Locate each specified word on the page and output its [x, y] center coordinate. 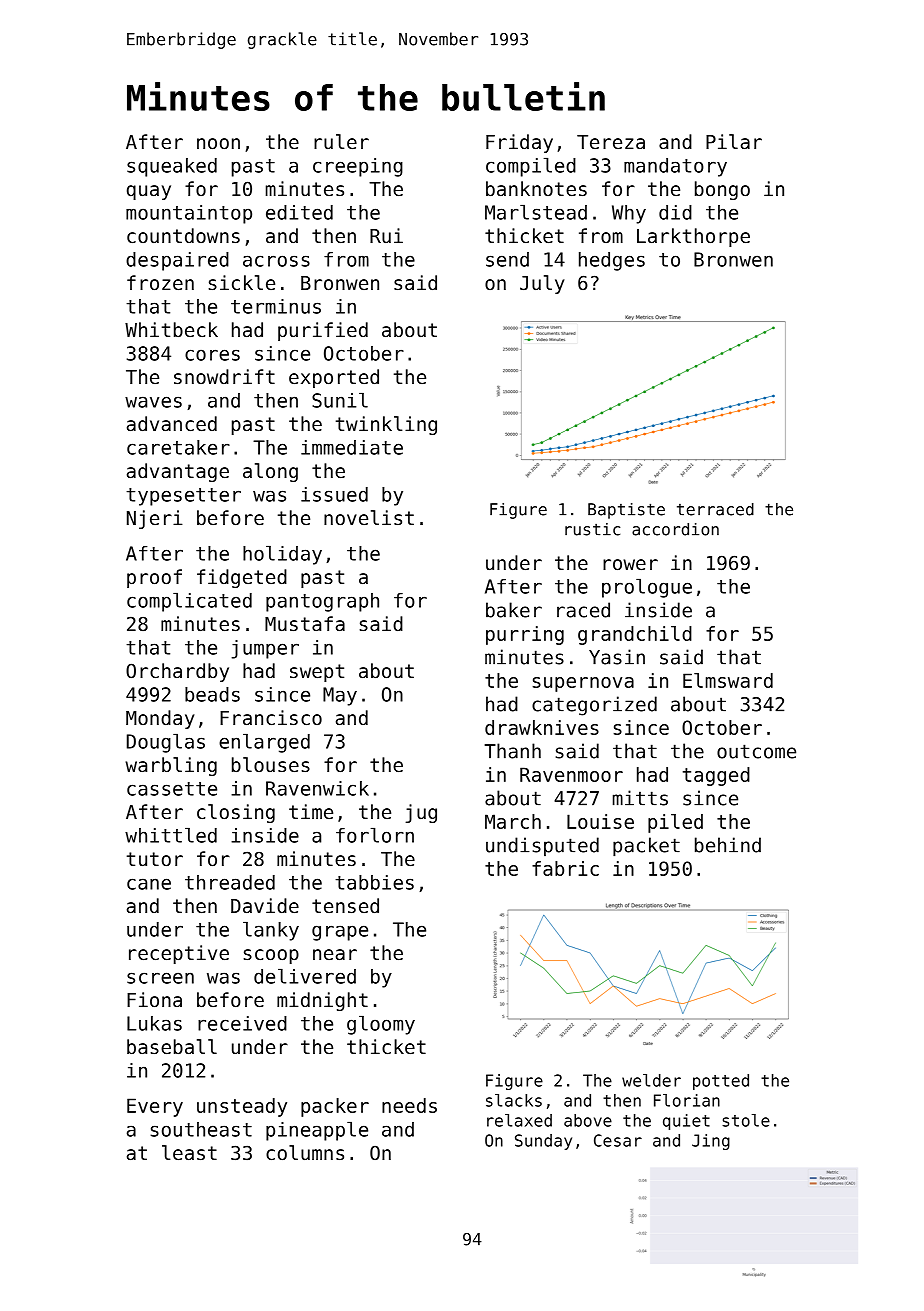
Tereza [611, 142]
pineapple [317, 1131]
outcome [756, 751]
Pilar [734, 141]
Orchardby [177, 672]
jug [421, 813]
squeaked [172, 167]
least [189, 1152]
